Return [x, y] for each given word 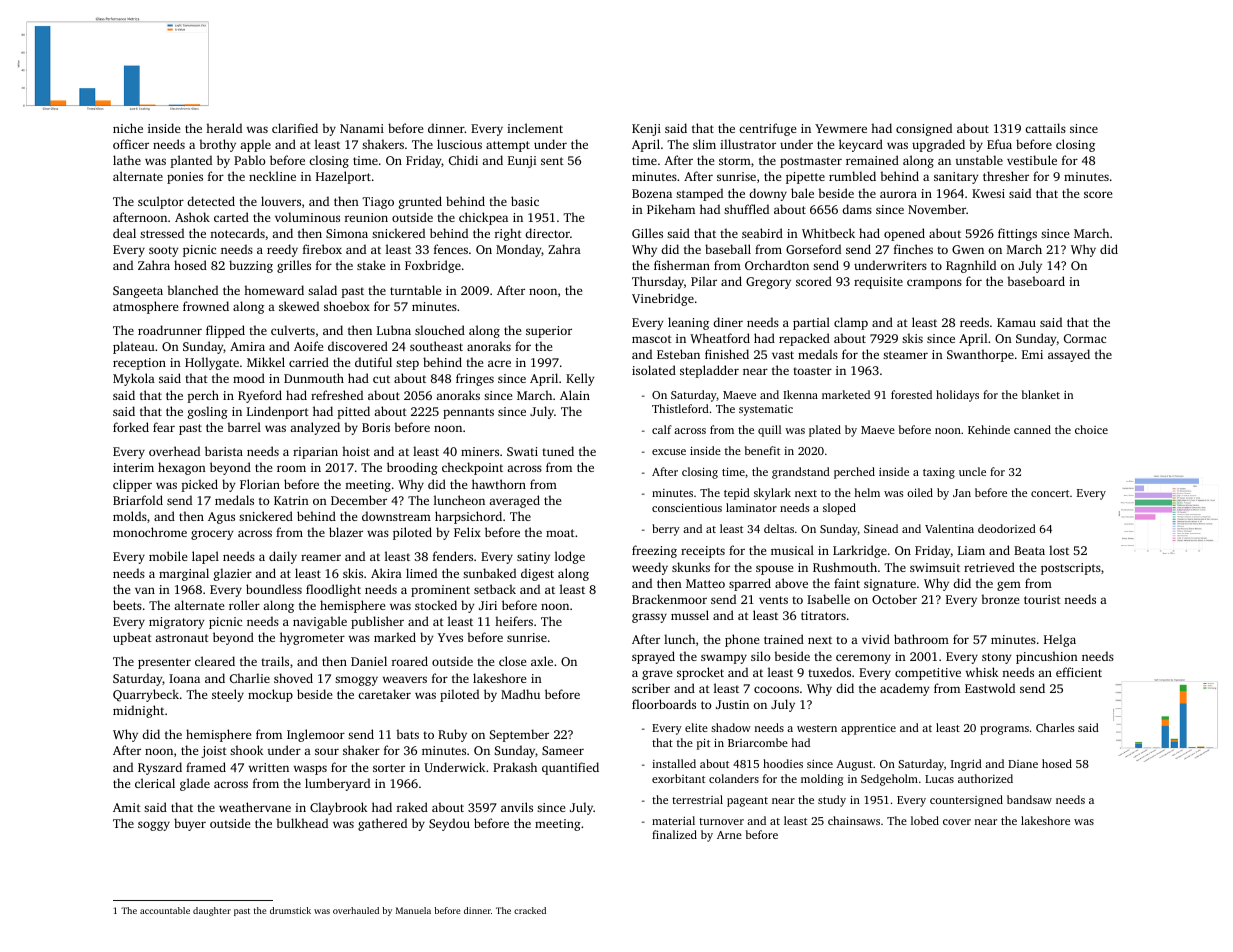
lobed [925, 820]
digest [537, 574]
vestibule [1032, 160]
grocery [212, 535]
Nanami [362, 128]
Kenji [646, 130]
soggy [154, 826]
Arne [729, 835]
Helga [1060, 640]
